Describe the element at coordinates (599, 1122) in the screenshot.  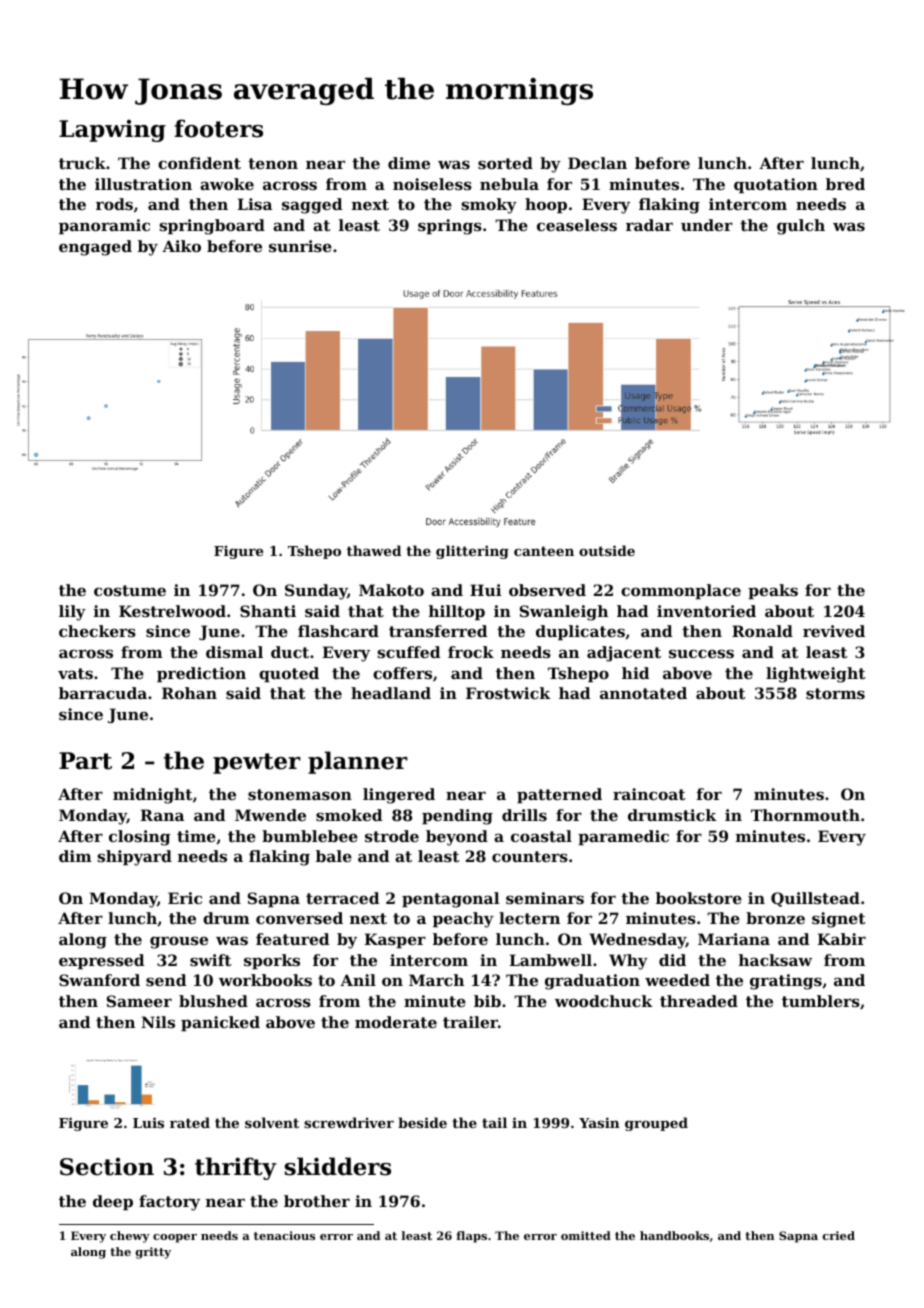
I see `Yasin` at that location.
